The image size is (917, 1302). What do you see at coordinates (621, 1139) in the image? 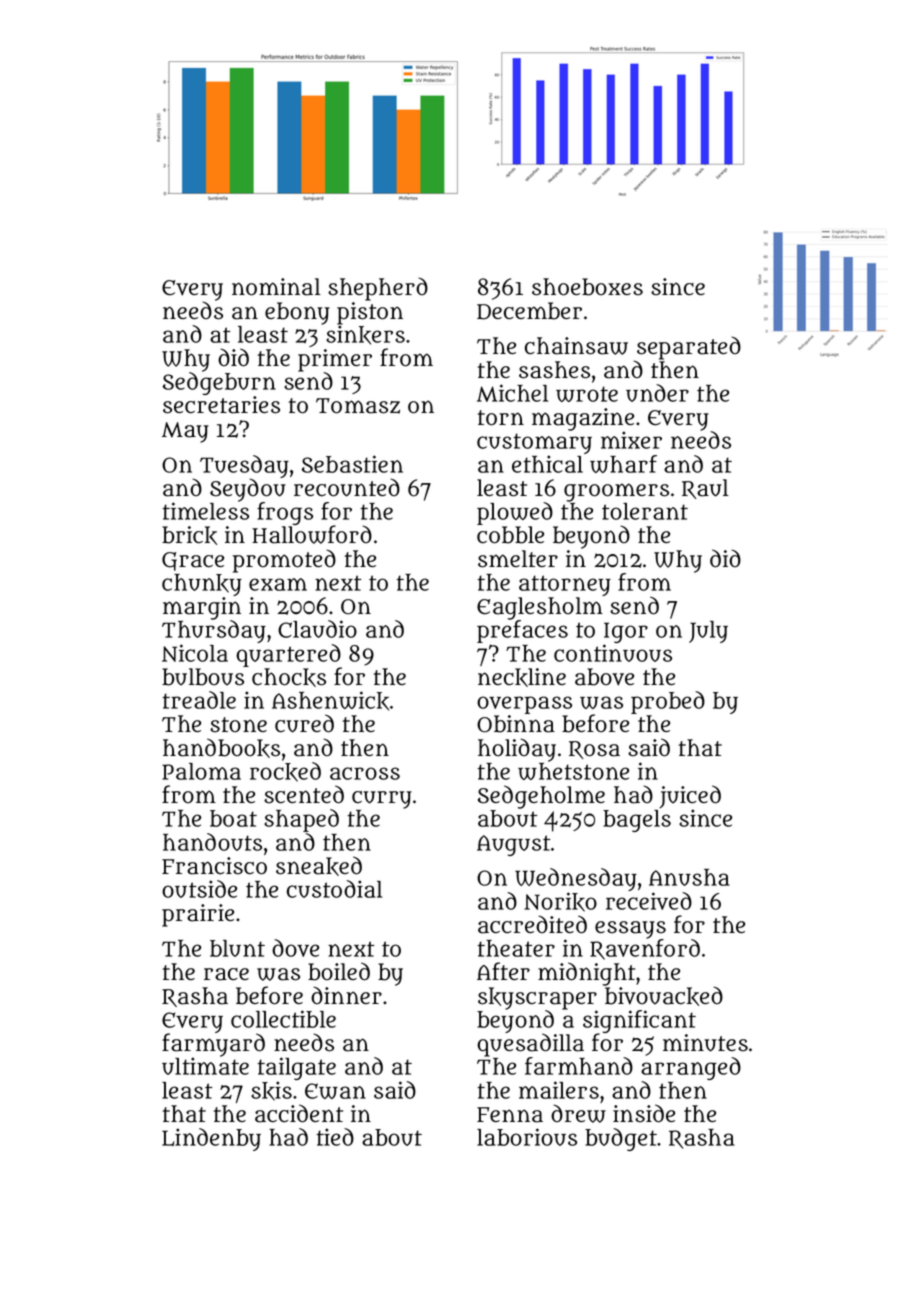
I see `budget` at bounding box center [621, 1139].
